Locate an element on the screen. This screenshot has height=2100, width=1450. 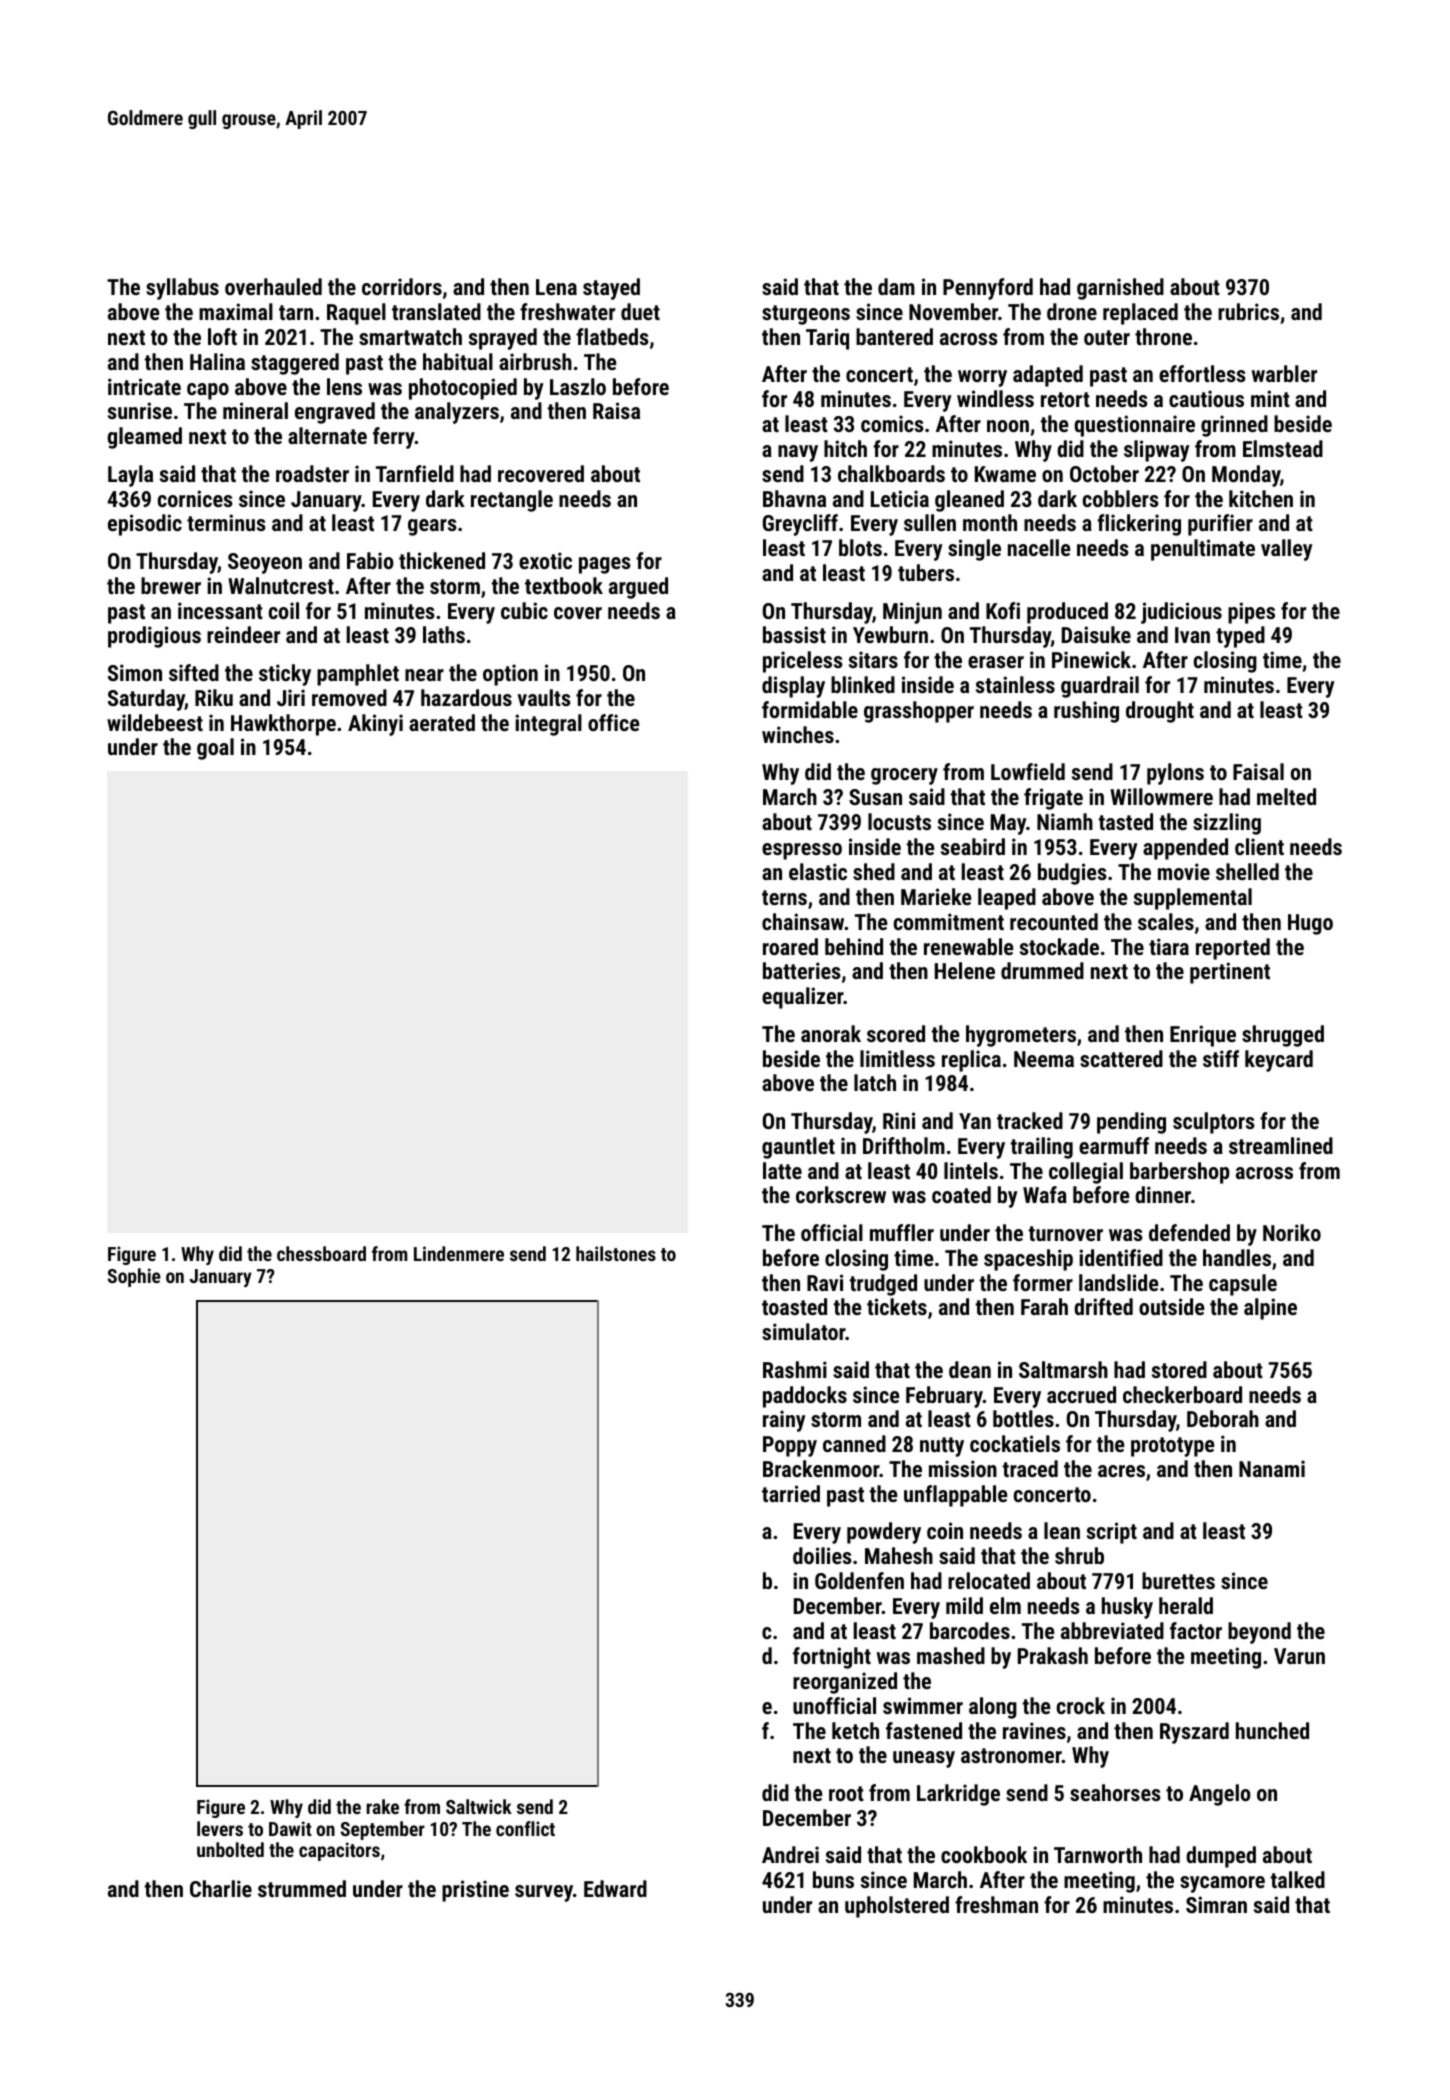
wildebeest is located at coordinates (155, 722).
